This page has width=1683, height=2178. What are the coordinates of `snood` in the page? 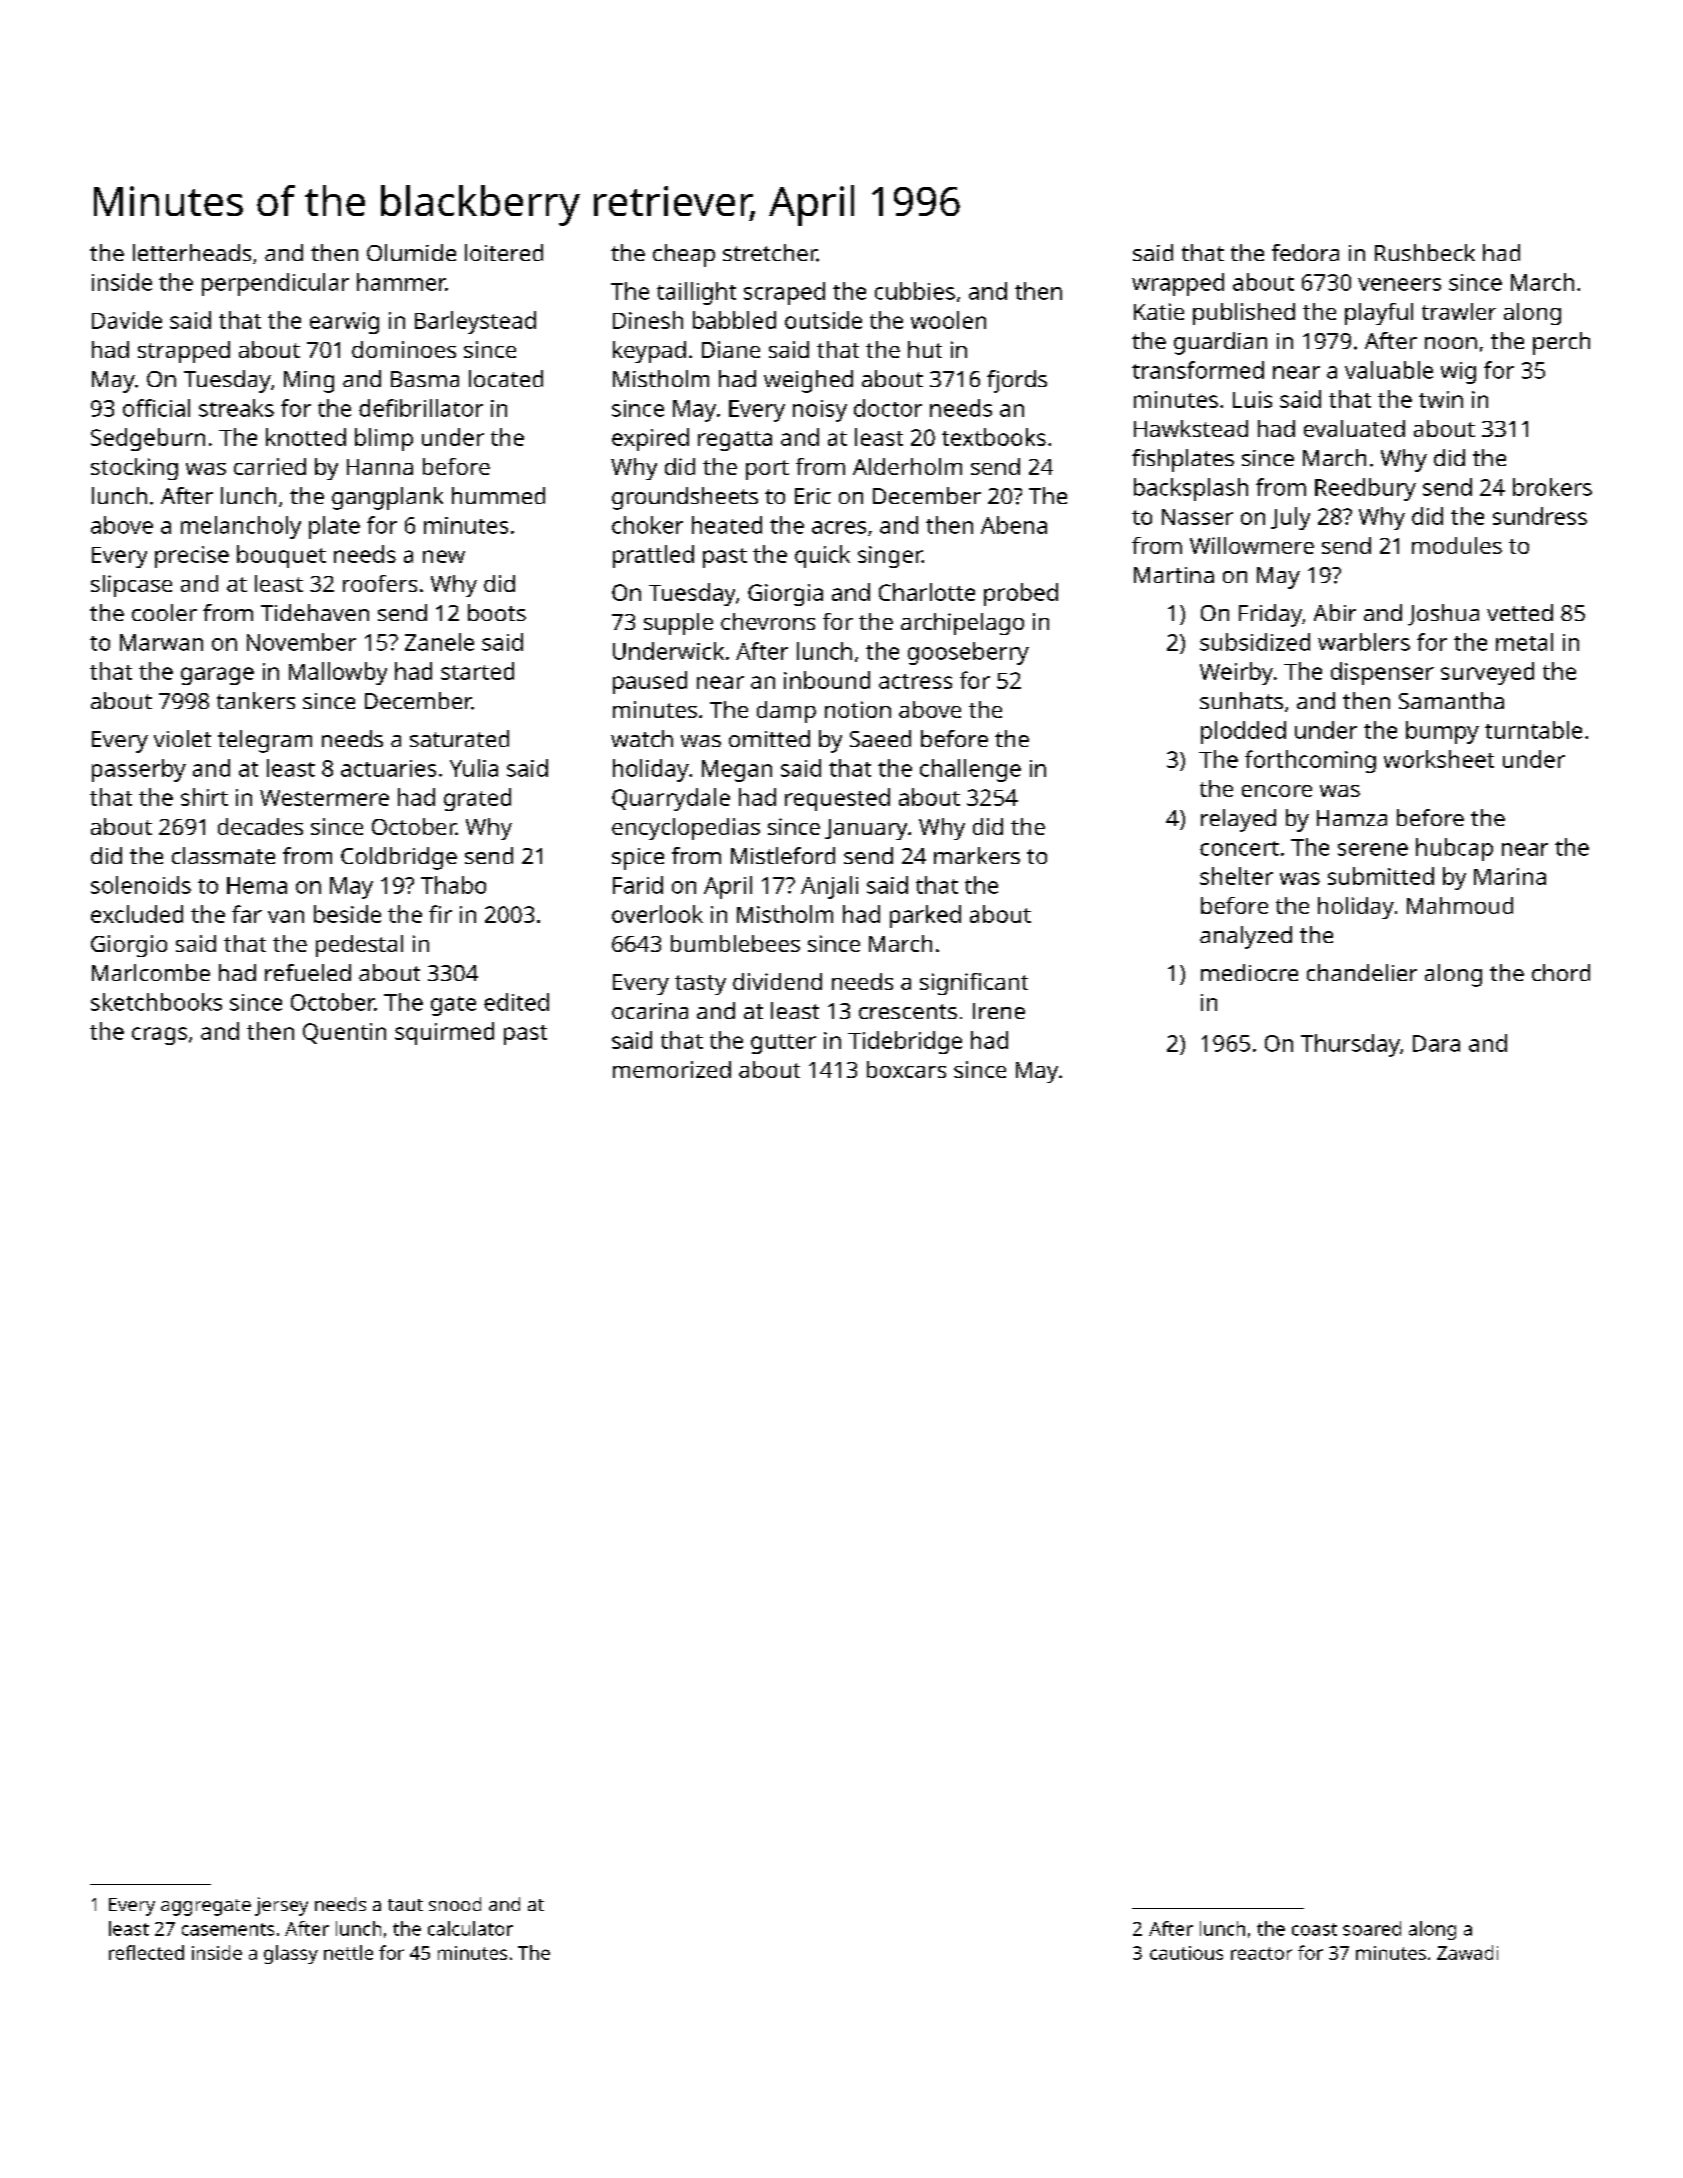 It's located at (455, 1904).
